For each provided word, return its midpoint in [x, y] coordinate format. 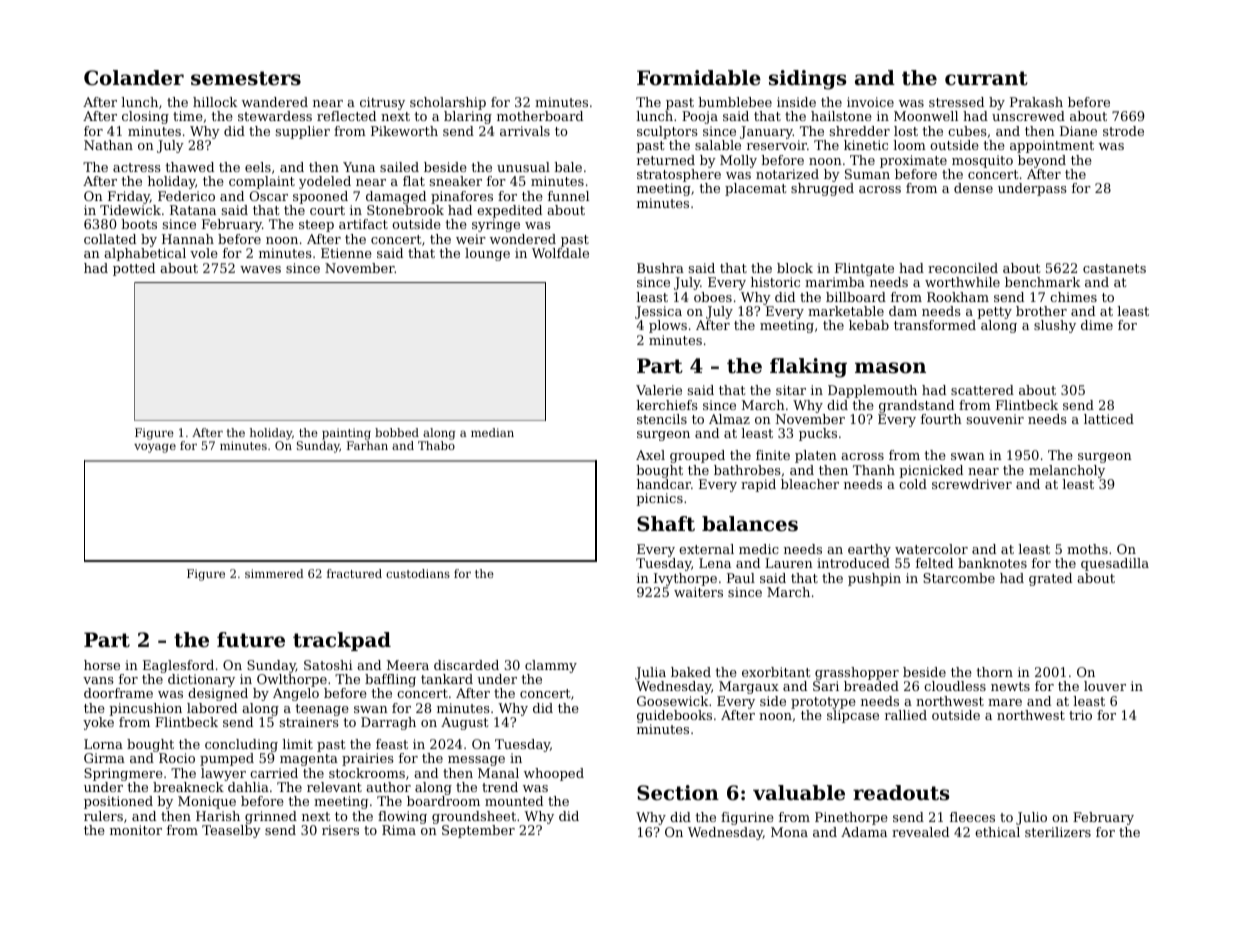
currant [986, 78]
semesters [246, 78]
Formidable [699, 78]
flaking [808, 368]
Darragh [388, 723]
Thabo [436, 445]
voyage [155, 448]
